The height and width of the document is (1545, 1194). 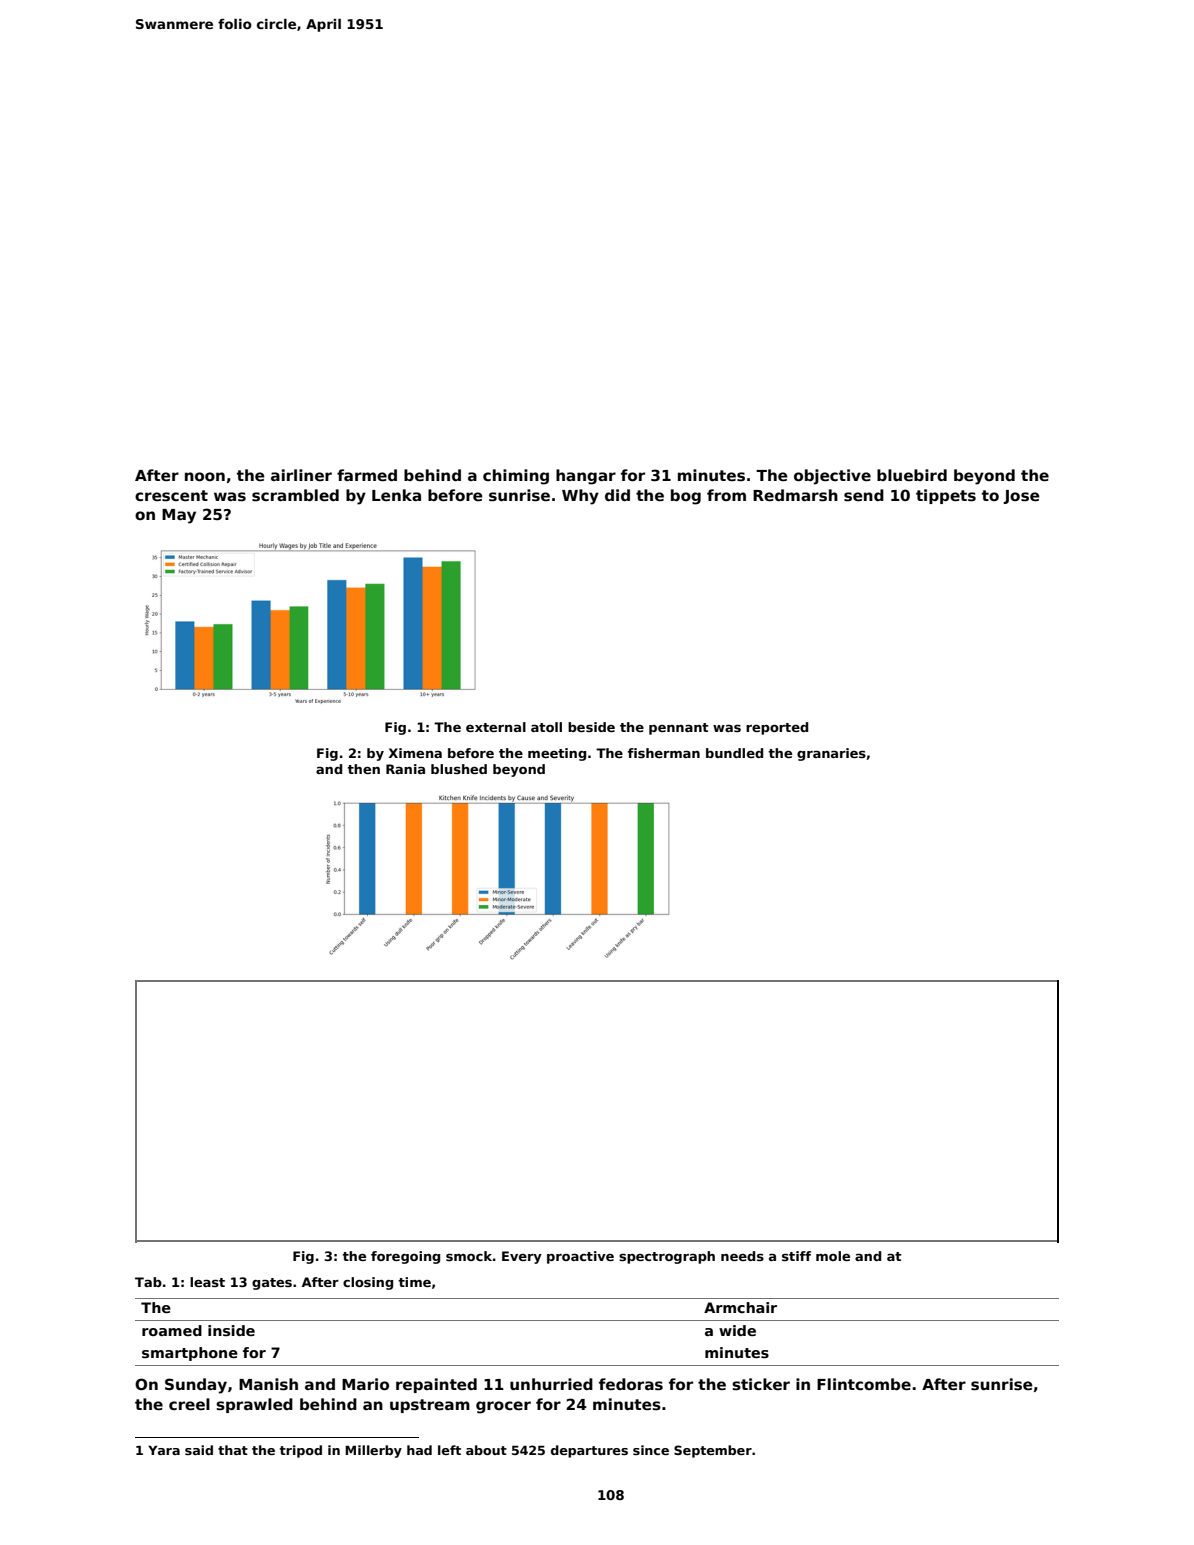 I want to click on pennant, so click(x=679, y=729).
